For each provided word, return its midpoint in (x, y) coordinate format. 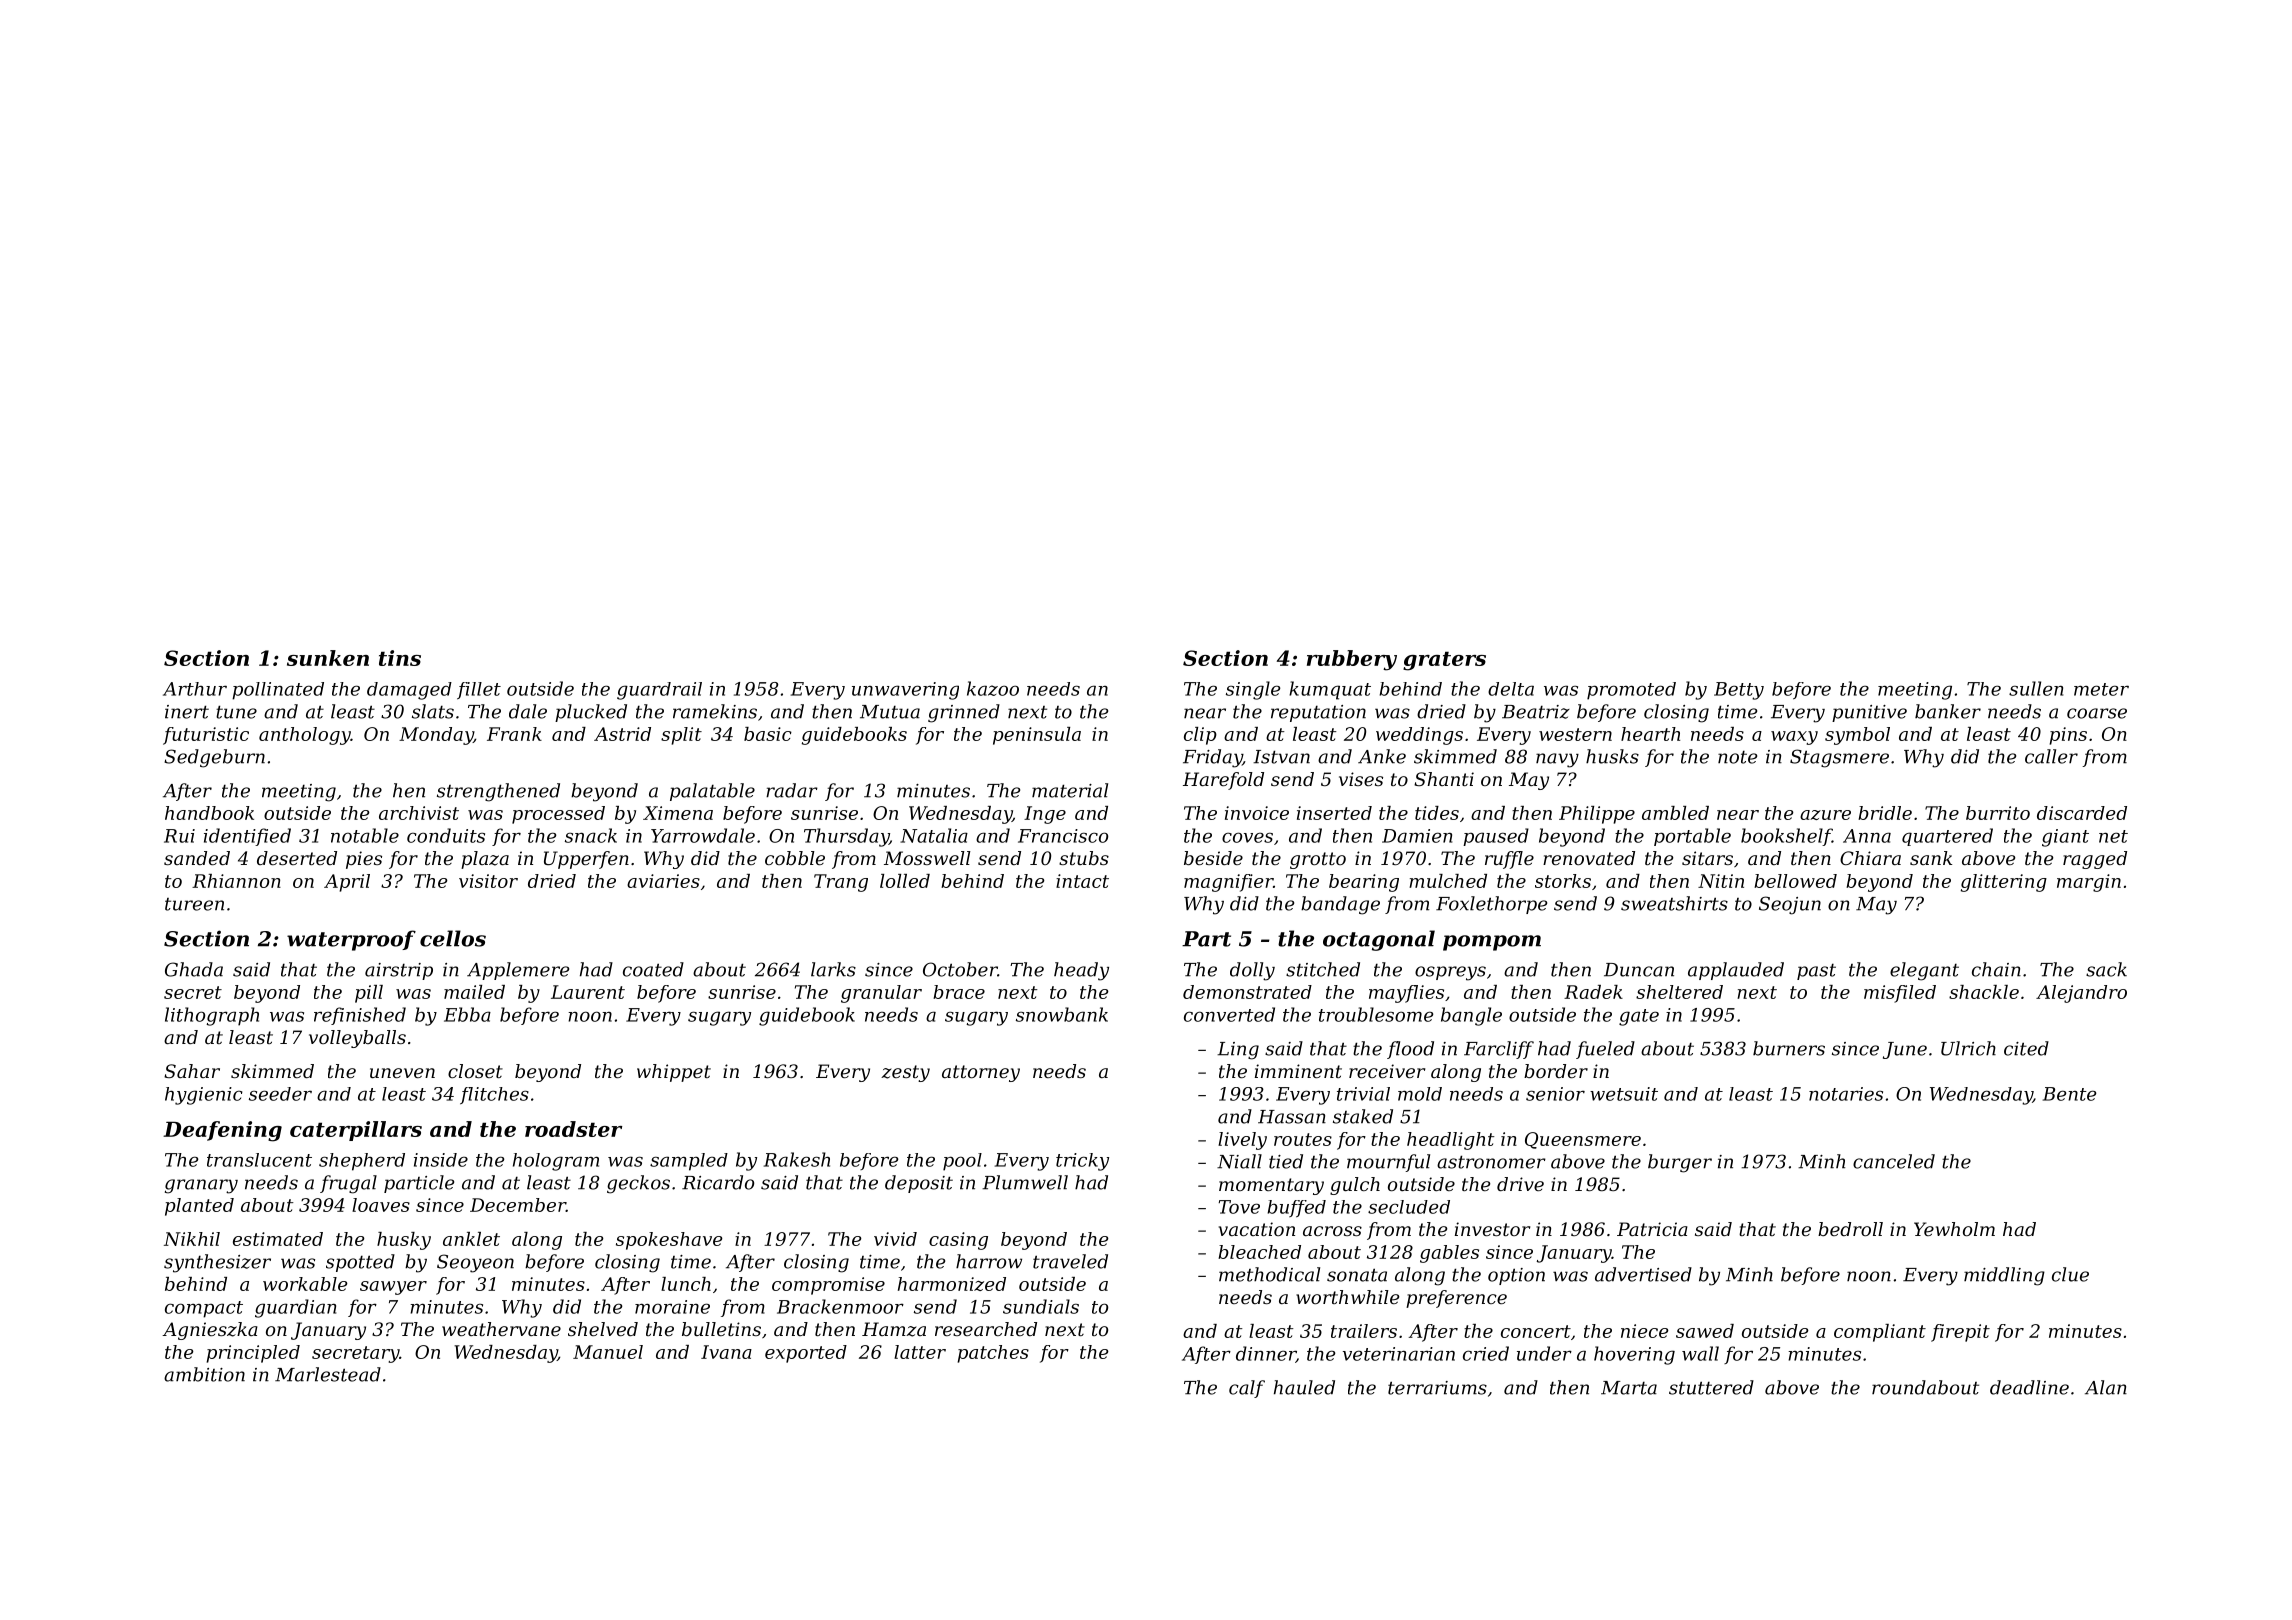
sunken (328, 658)
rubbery (1352, 660)
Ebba (467, 1014)
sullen (2036, 688)
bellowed (1795, 881)
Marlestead (328, 1374)
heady (1081, 971)
